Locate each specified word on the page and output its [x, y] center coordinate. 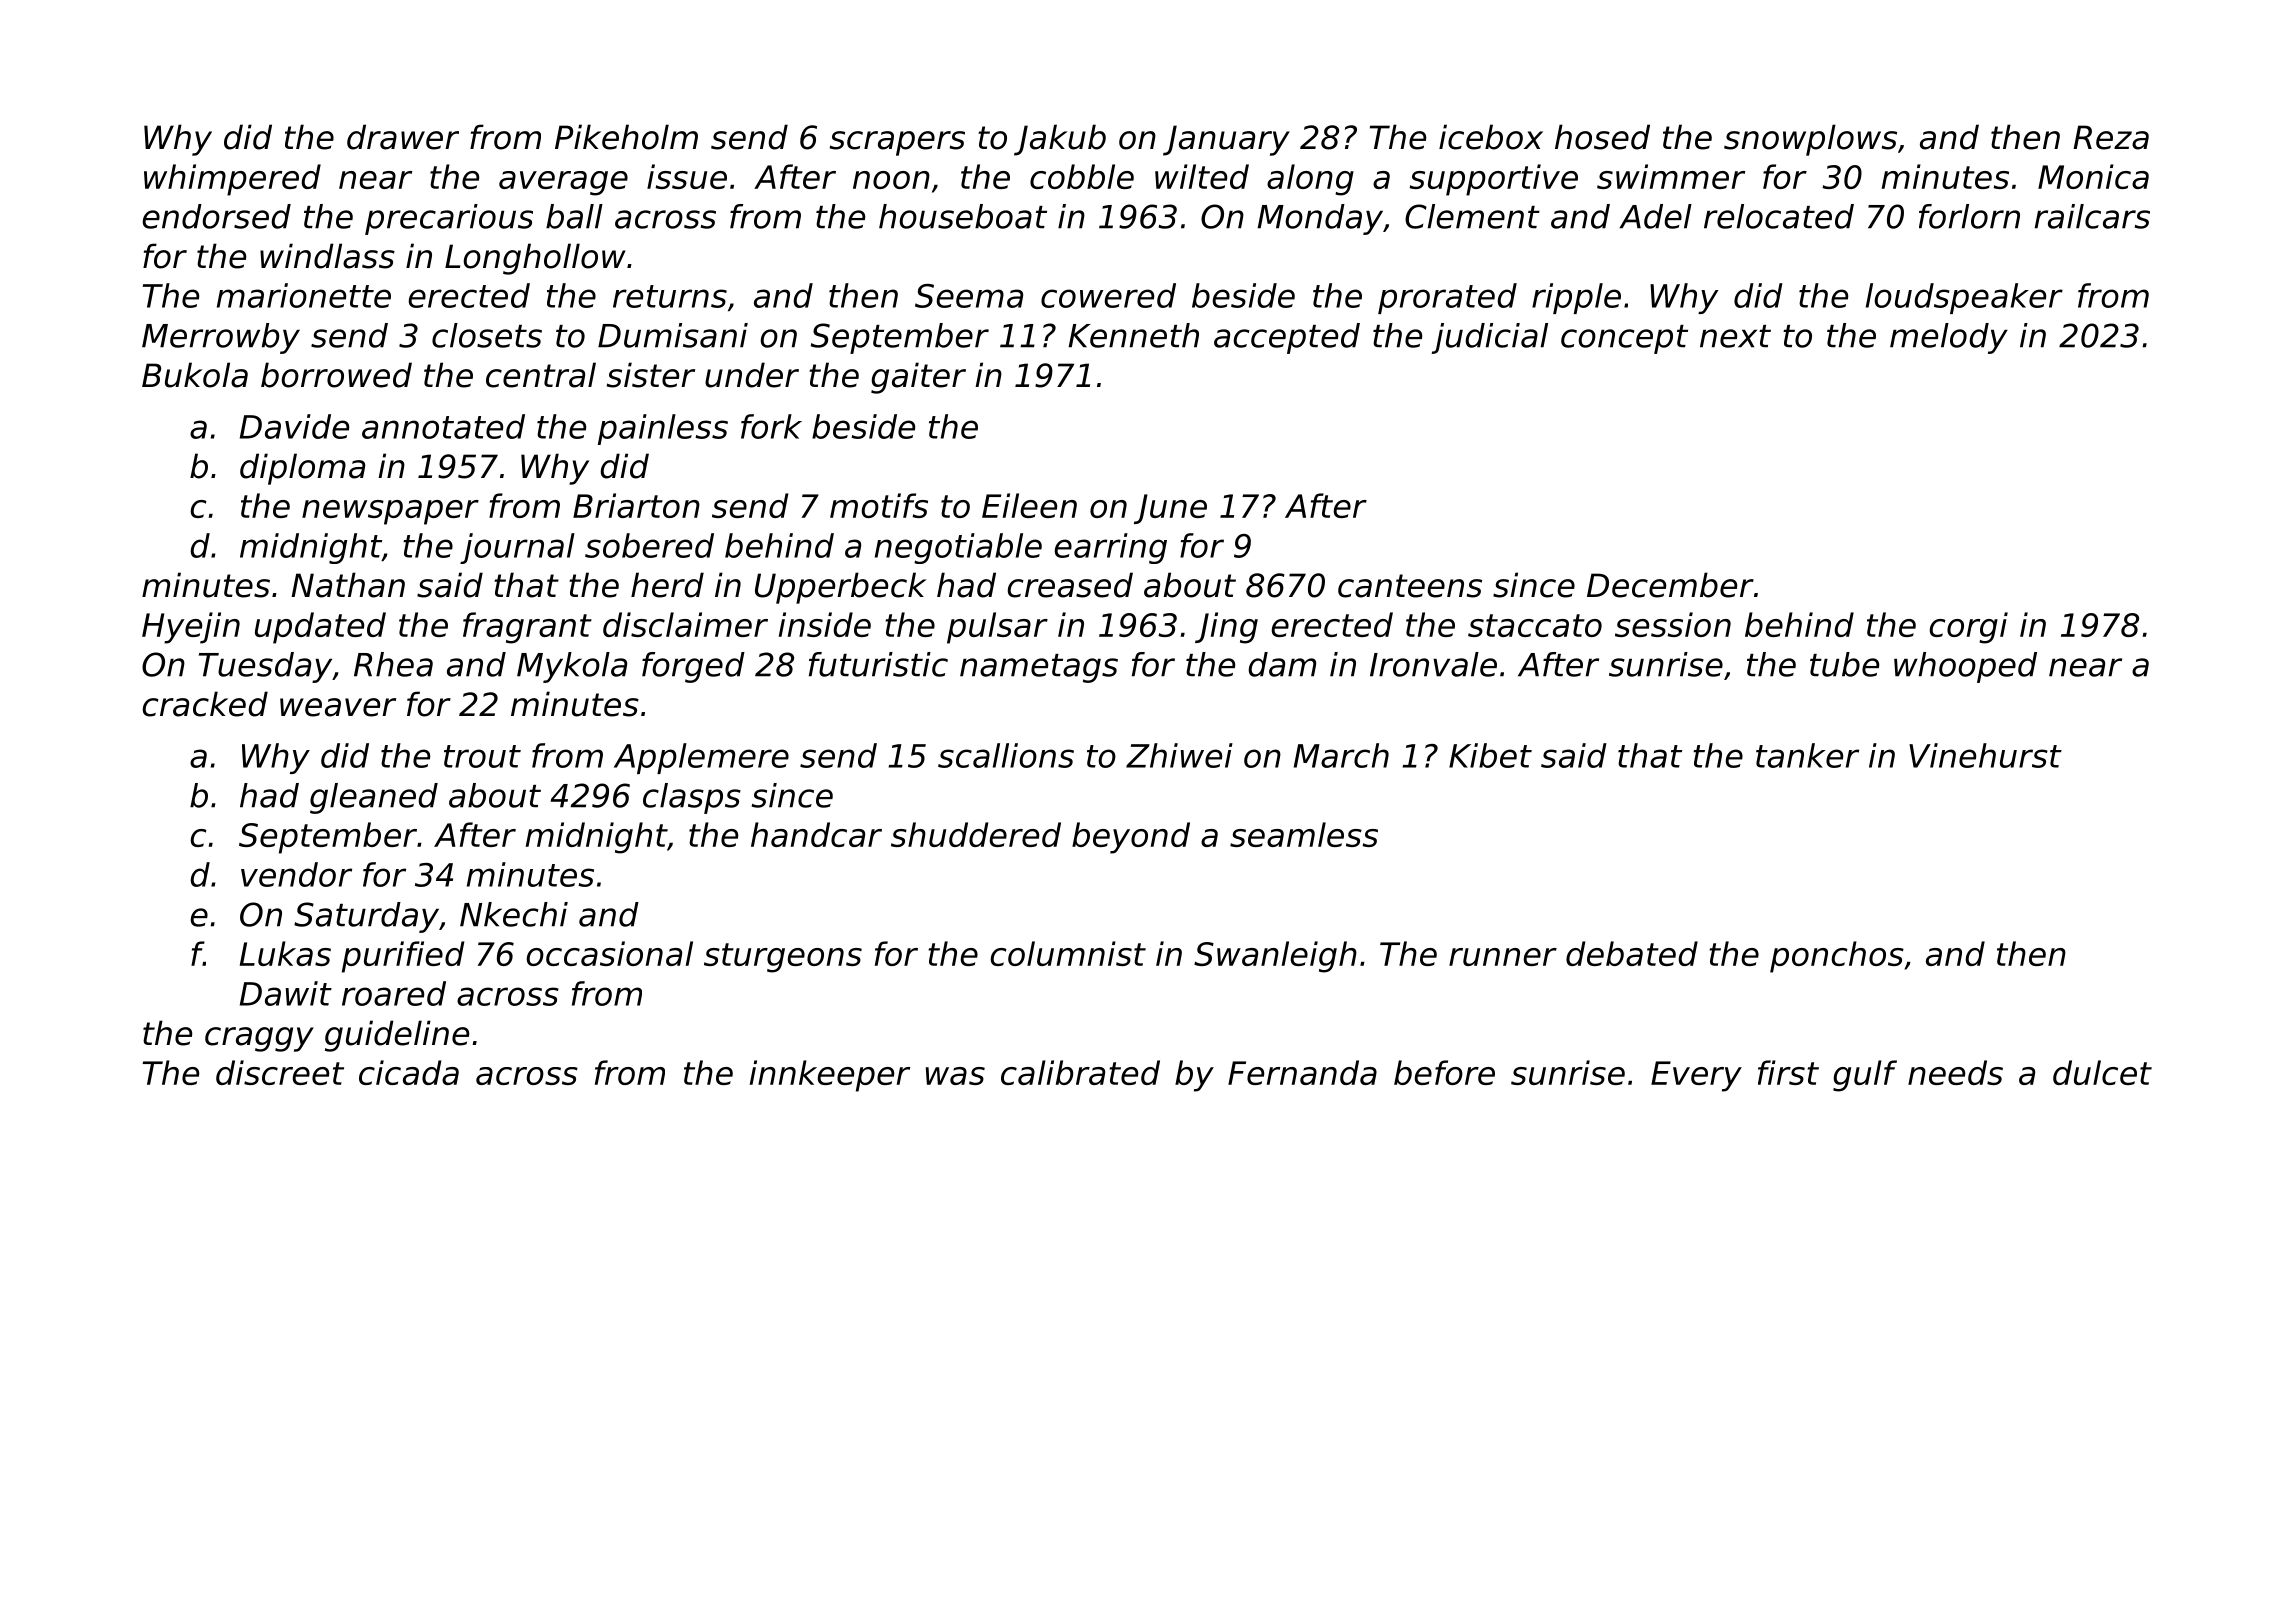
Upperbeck [840, 588]
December [1670, 585]
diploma [302, 469]
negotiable [958, 548]
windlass [327, 256]
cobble [1082, 176]
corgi [1968, 628]
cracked [205, 704]
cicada [409, 1072]
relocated [1779, 216]
